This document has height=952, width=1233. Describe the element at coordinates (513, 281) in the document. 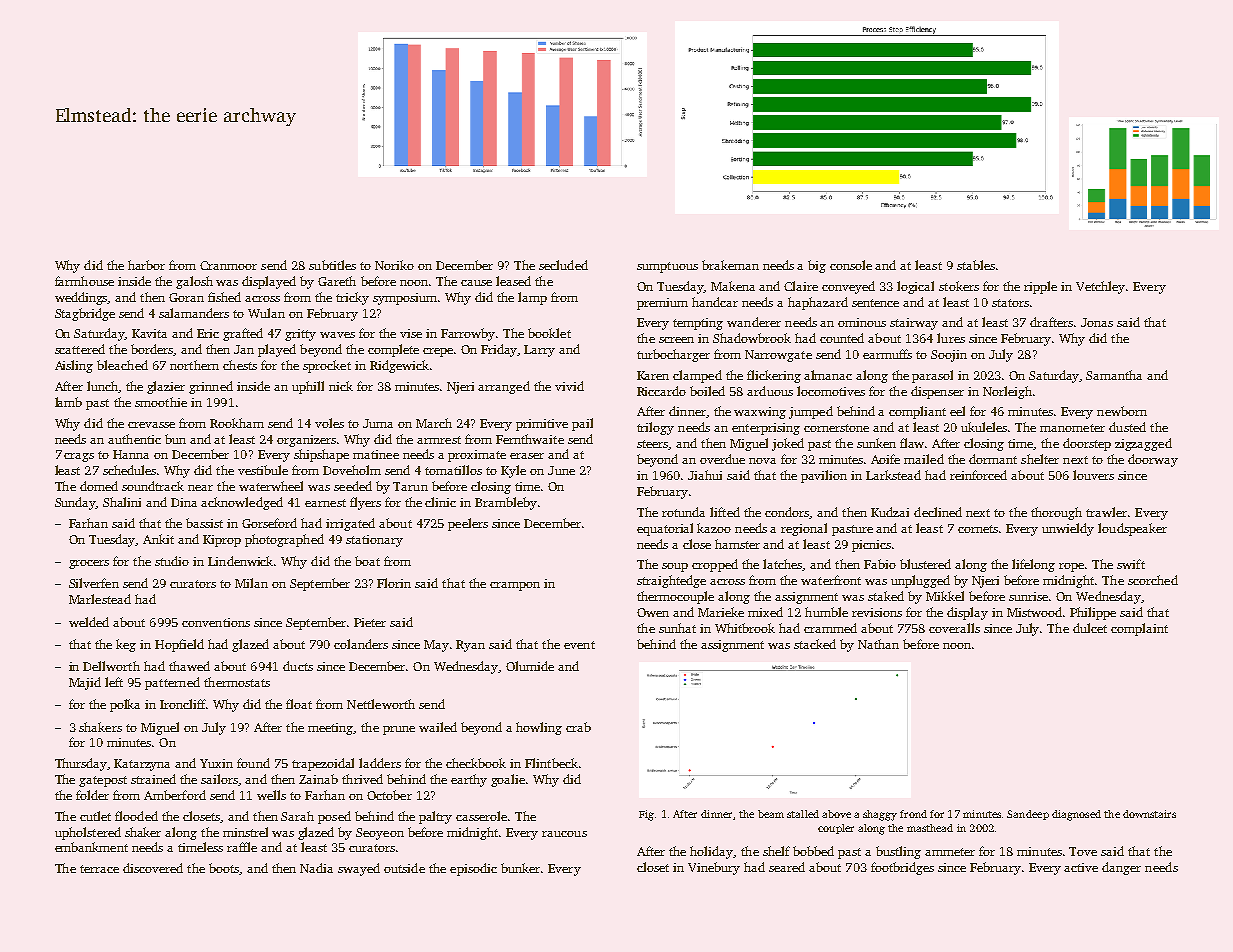

I see `leased` at that location.
